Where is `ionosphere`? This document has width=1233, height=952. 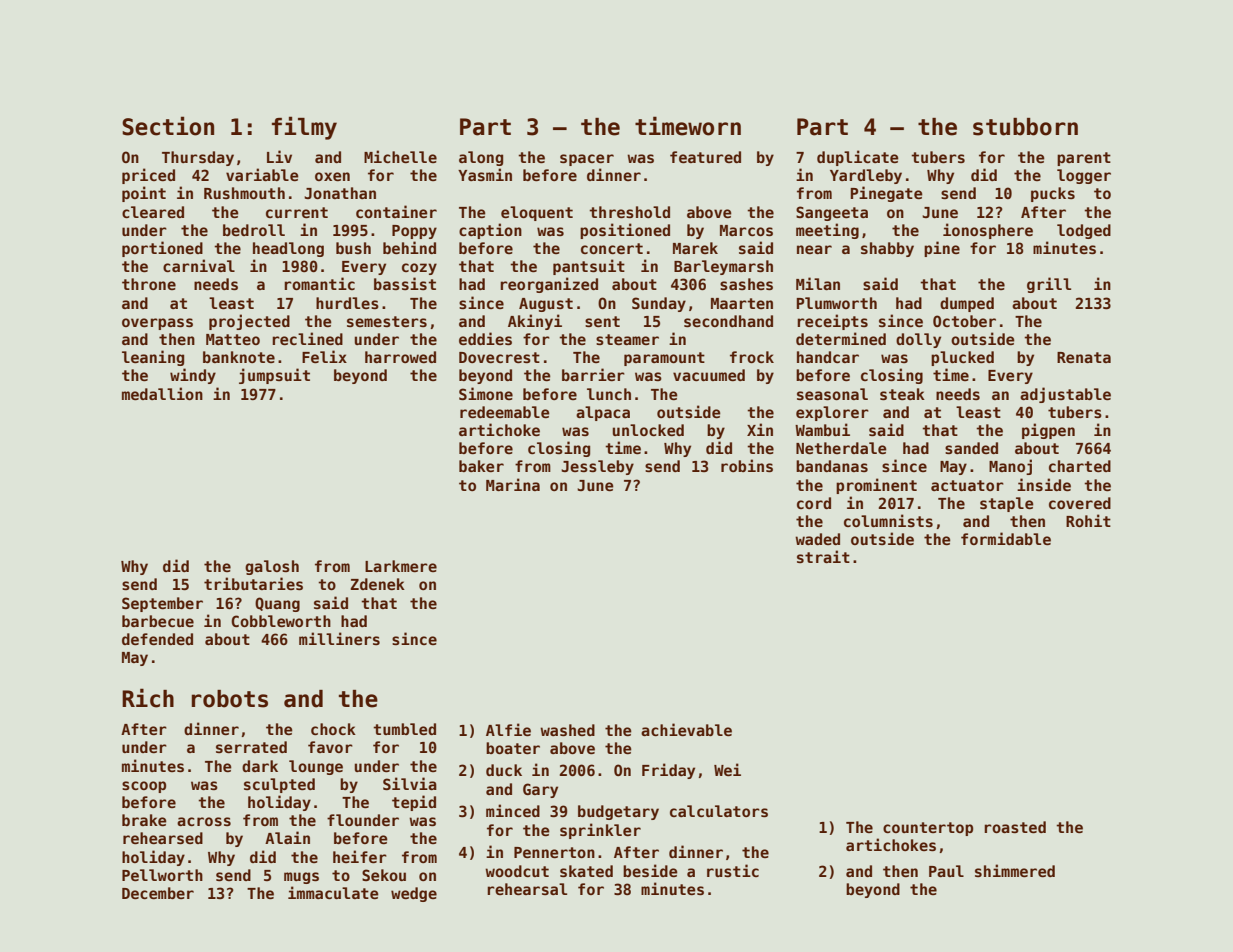 ionosphere is located at coordinates (988, 231).
